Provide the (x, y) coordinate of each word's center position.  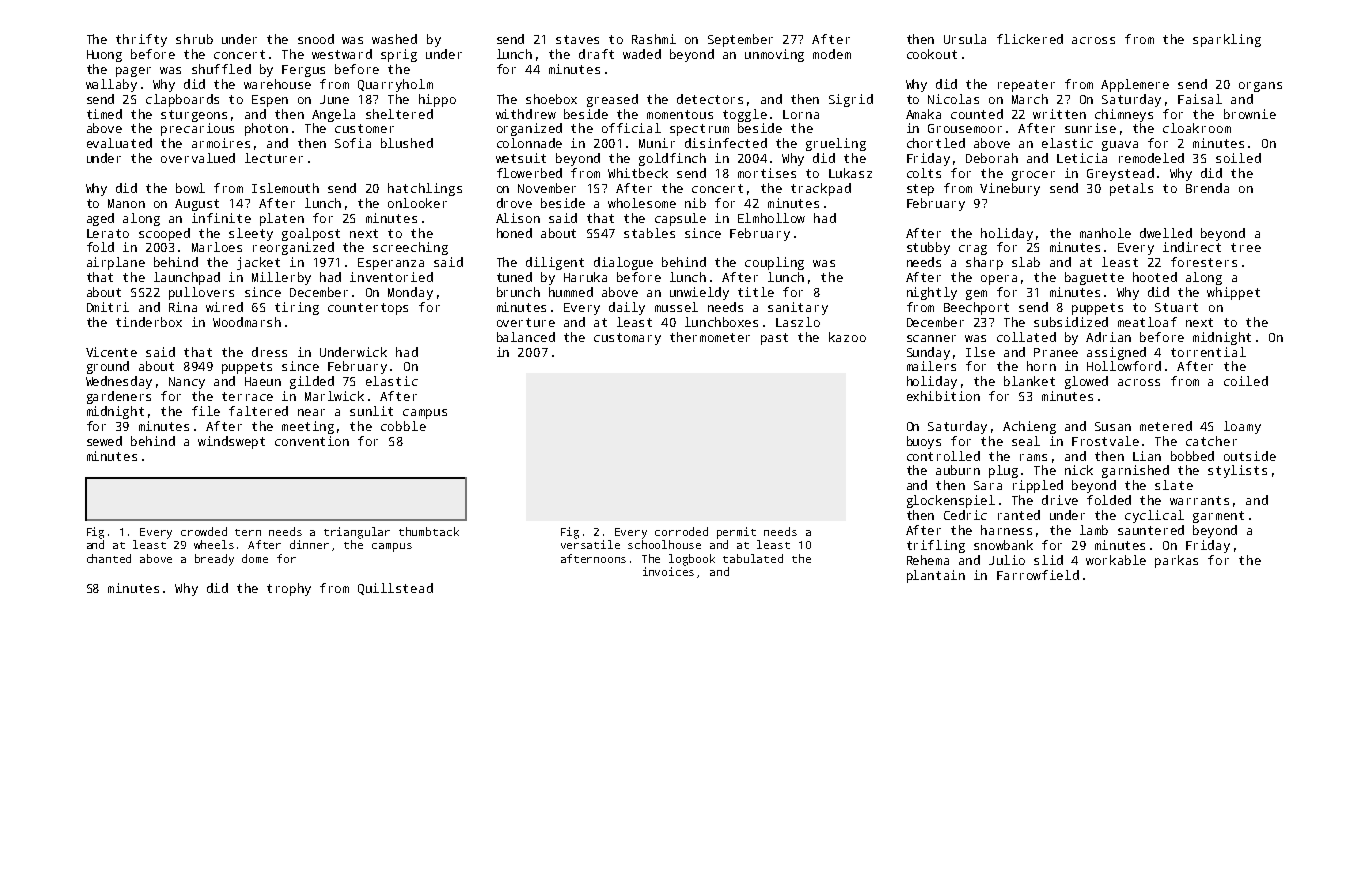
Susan (1113, 426)
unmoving (774, 55)
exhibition (943, 396)
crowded (204, 531)
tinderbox (149, 322)
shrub (194, 39)
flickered (1030, 39)
